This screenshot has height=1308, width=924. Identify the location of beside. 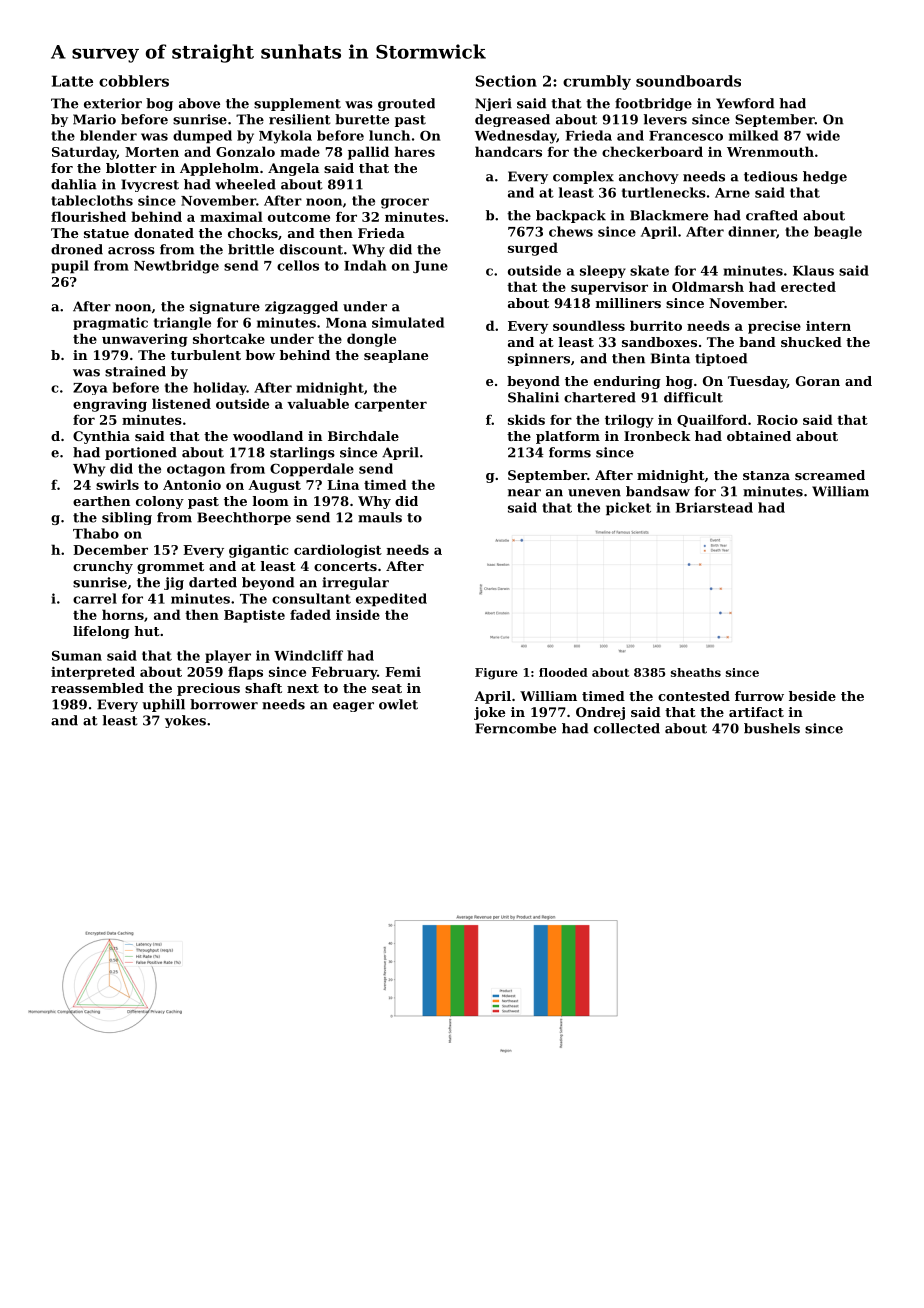
(812, 696).
